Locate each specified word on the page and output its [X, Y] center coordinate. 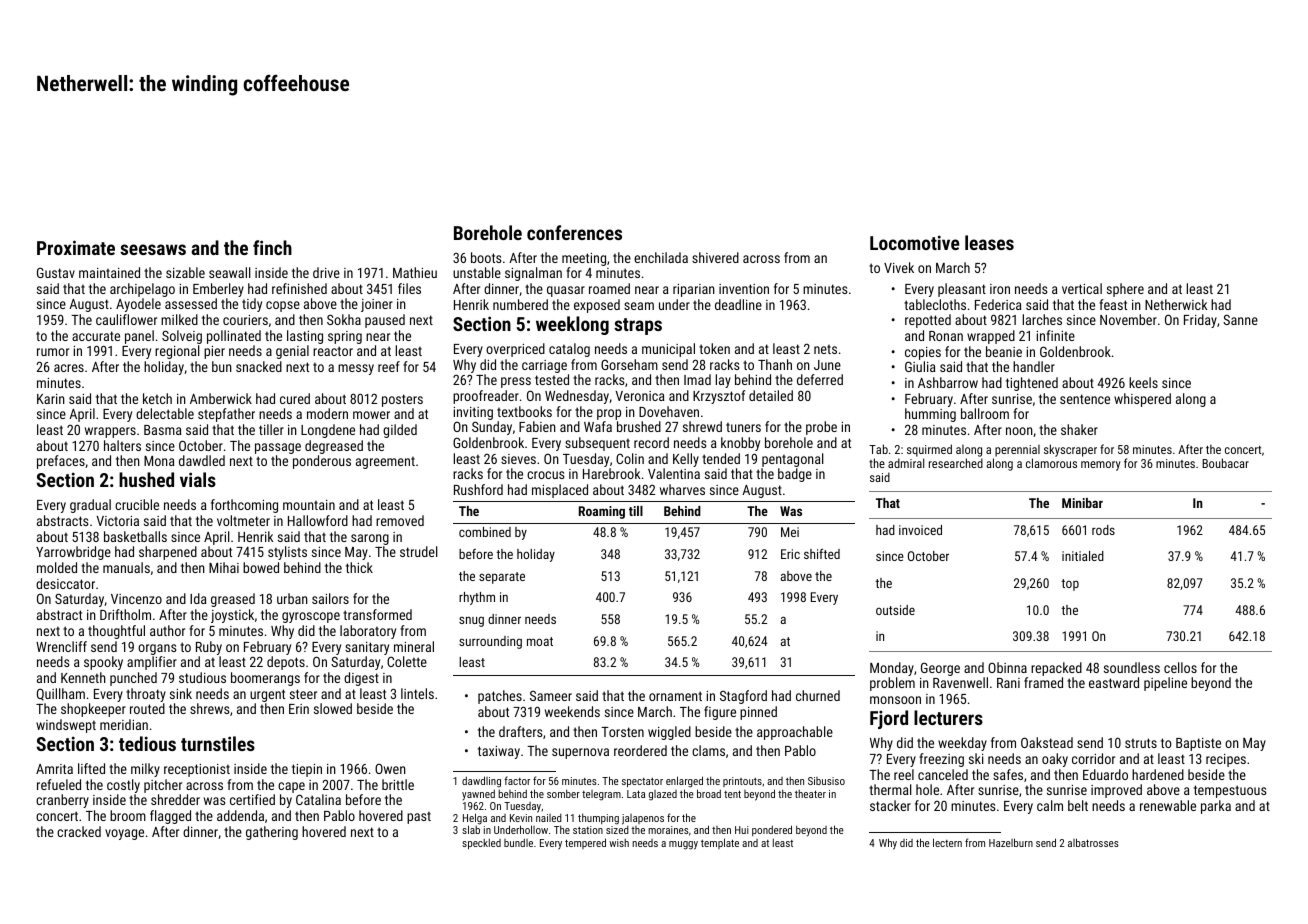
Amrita [54, 769]
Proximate [76, 247]
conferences [574, 232]
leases [989, 242]
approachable [795, 733]
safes [1008, 774]
